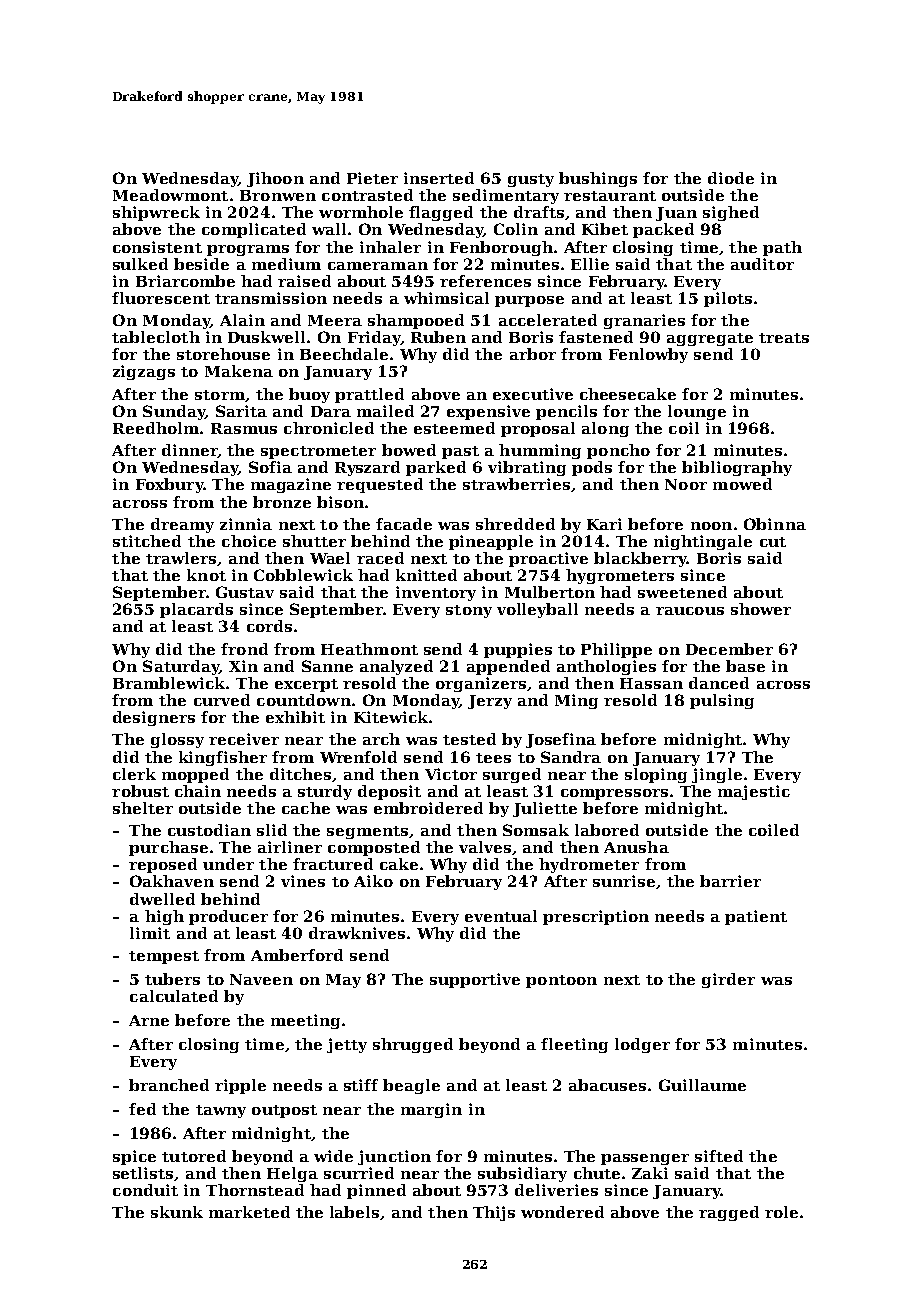 Image resolution: width=924 pixels, height=1311 pixels. Describe the element at coordinates (775, 524) in the document. I see `Obinna` at that location.
